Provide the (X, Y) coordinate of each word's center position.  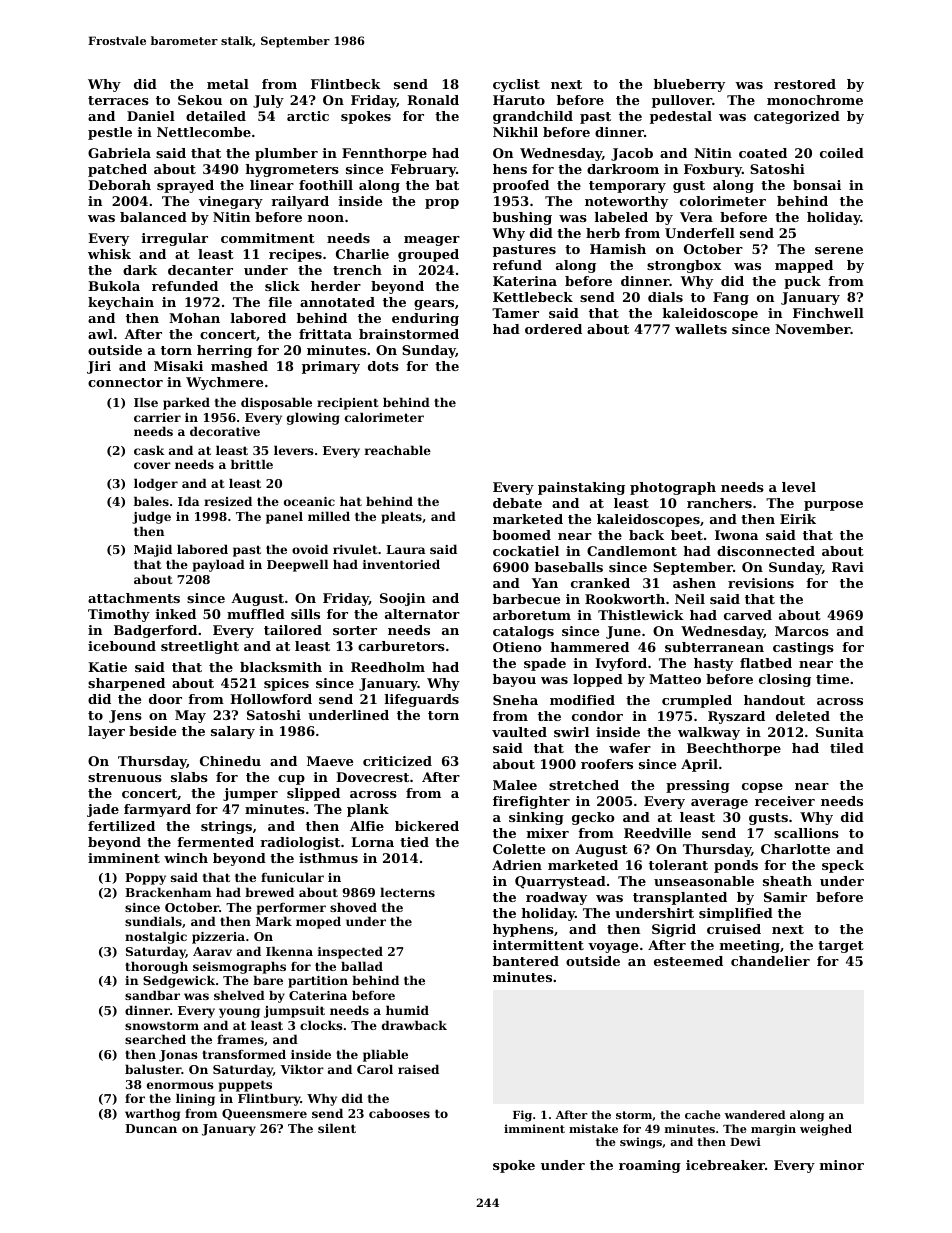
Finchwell (828, 313)
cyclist (516, 85)
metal (228, 84)
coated (763, 153)
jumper (250, 794)
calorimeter (384, 417)
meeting (750, 946)
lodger (156, 484)
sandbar (152, 995)
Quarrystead (560, 882)
